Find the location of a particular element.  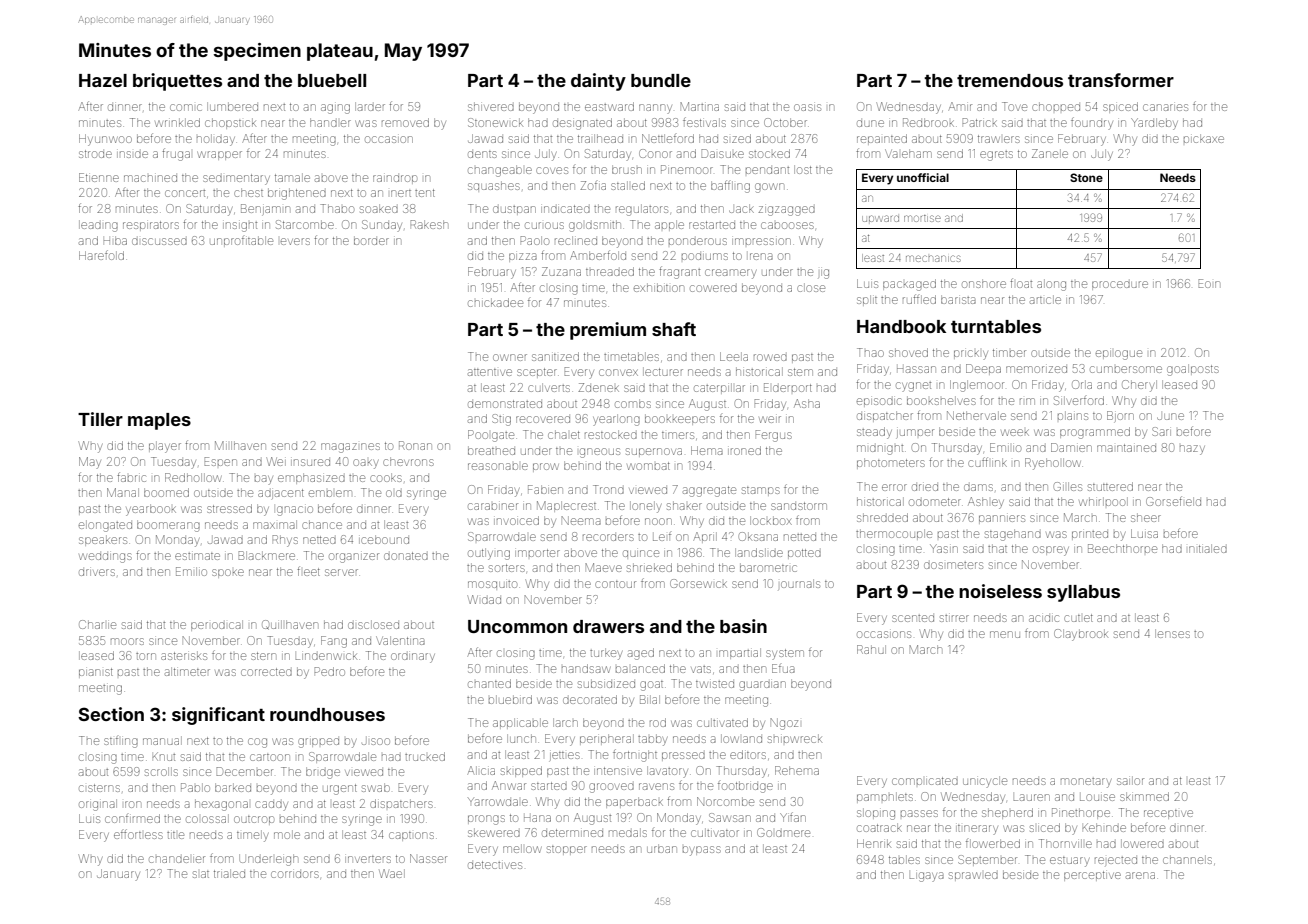

bluebell is located at coordinates (332, 80).
